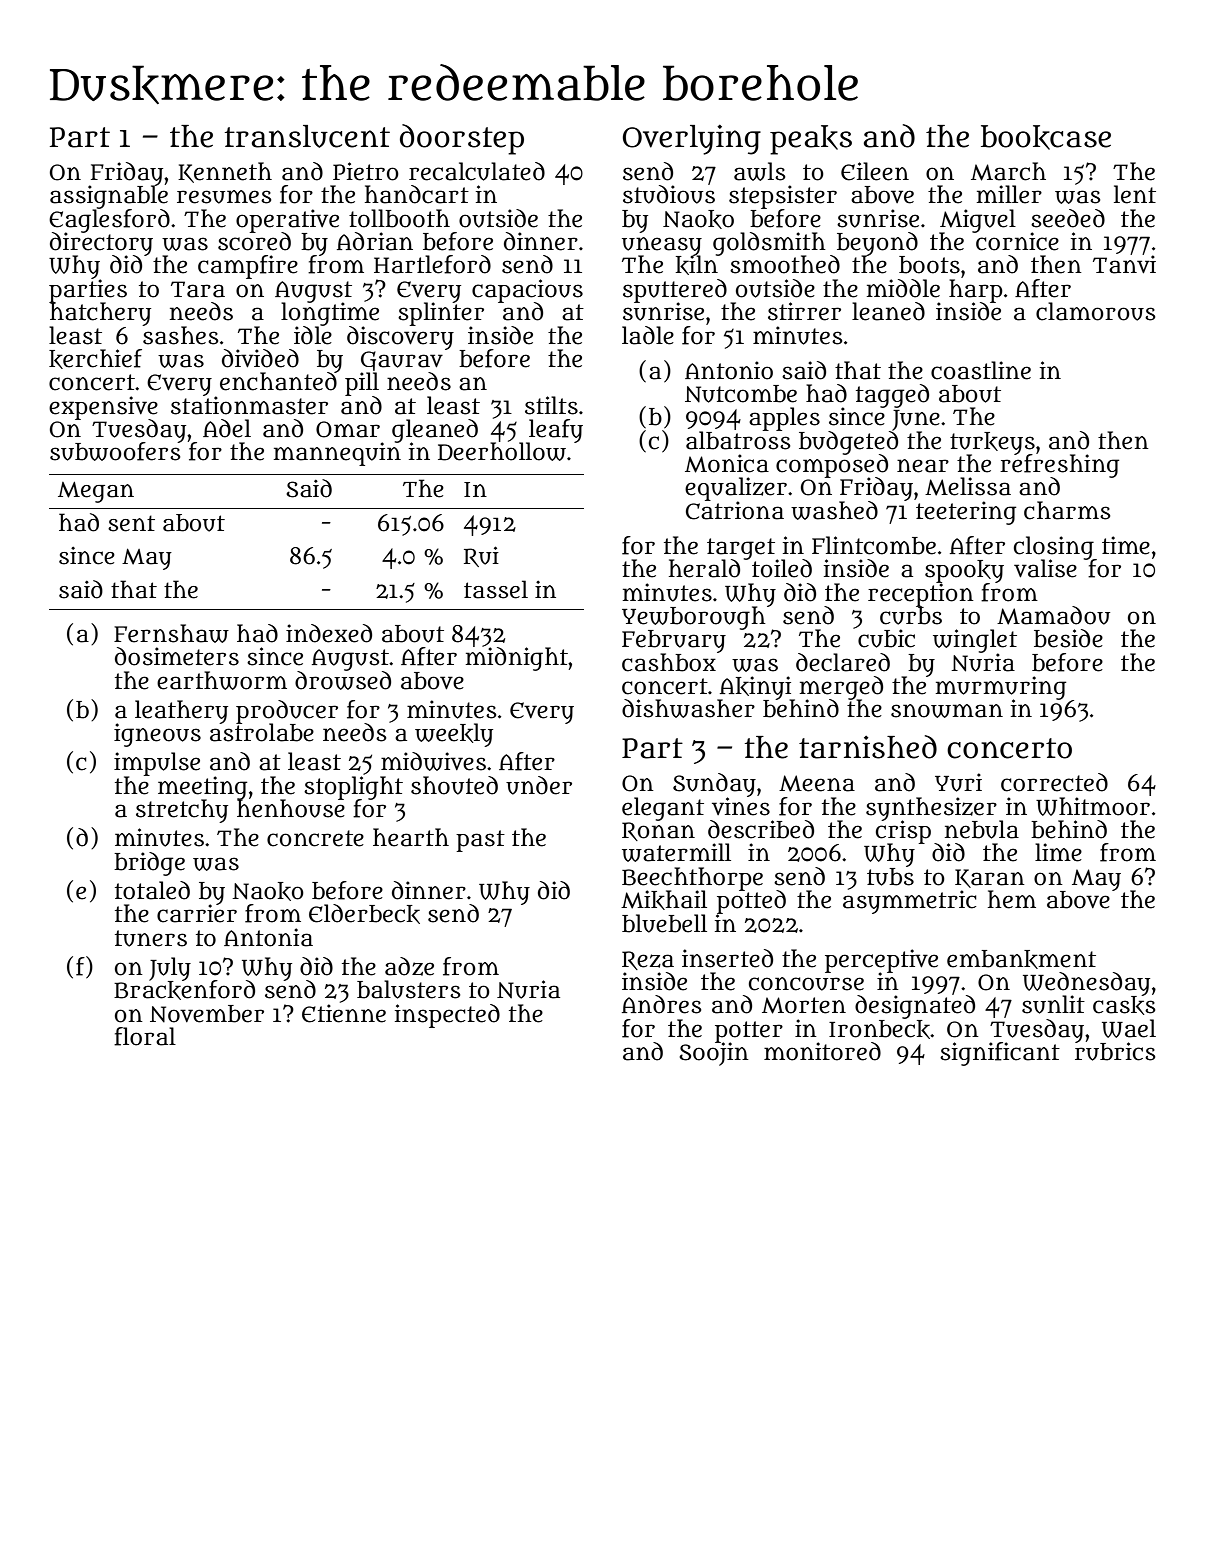 The height and width of the screenshot is (1560, 1205). Describe the element at coordinates (947, 711) in the screenshot. I see `snowman` at that location.
